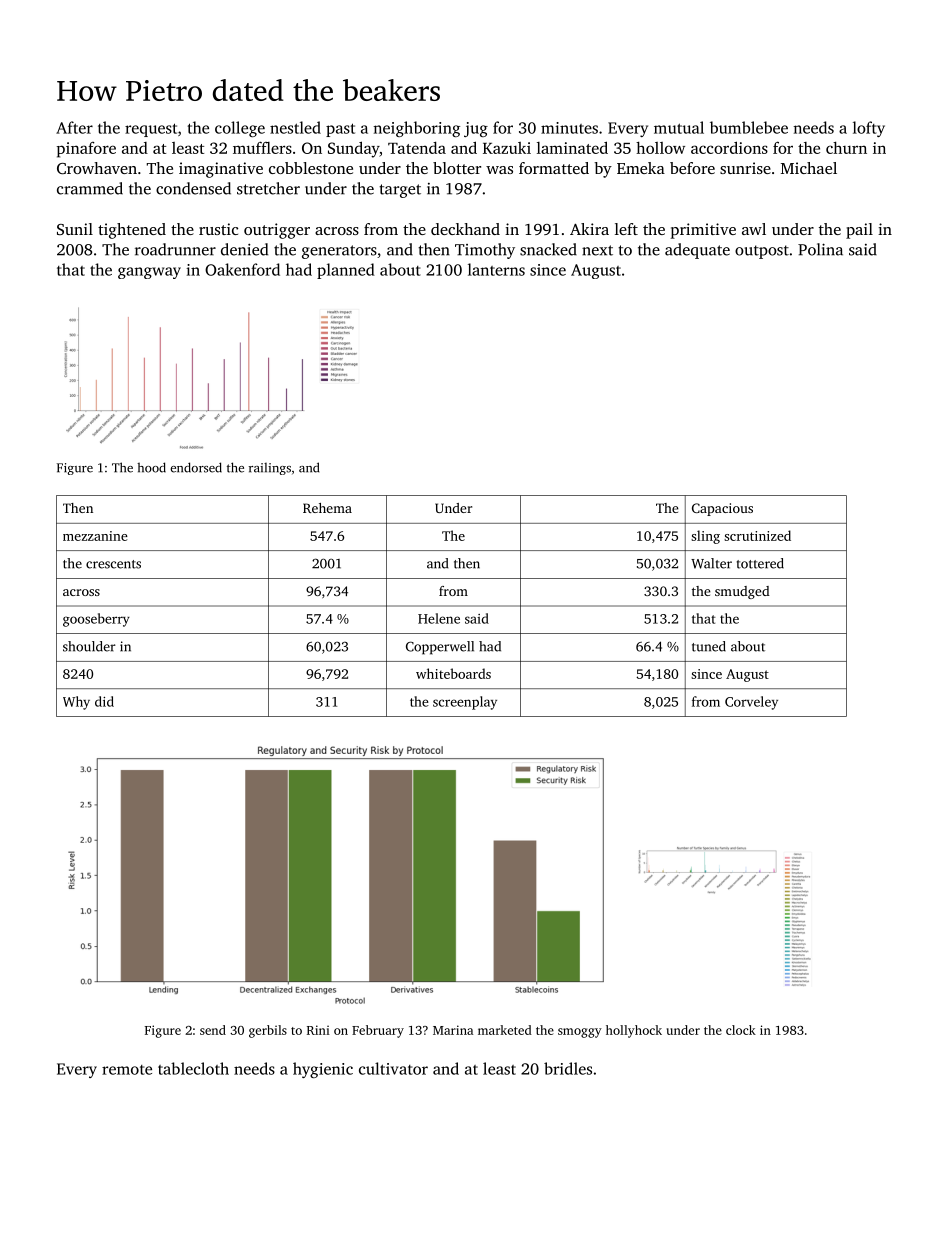  I want to click on Why, so click(76, 703).
